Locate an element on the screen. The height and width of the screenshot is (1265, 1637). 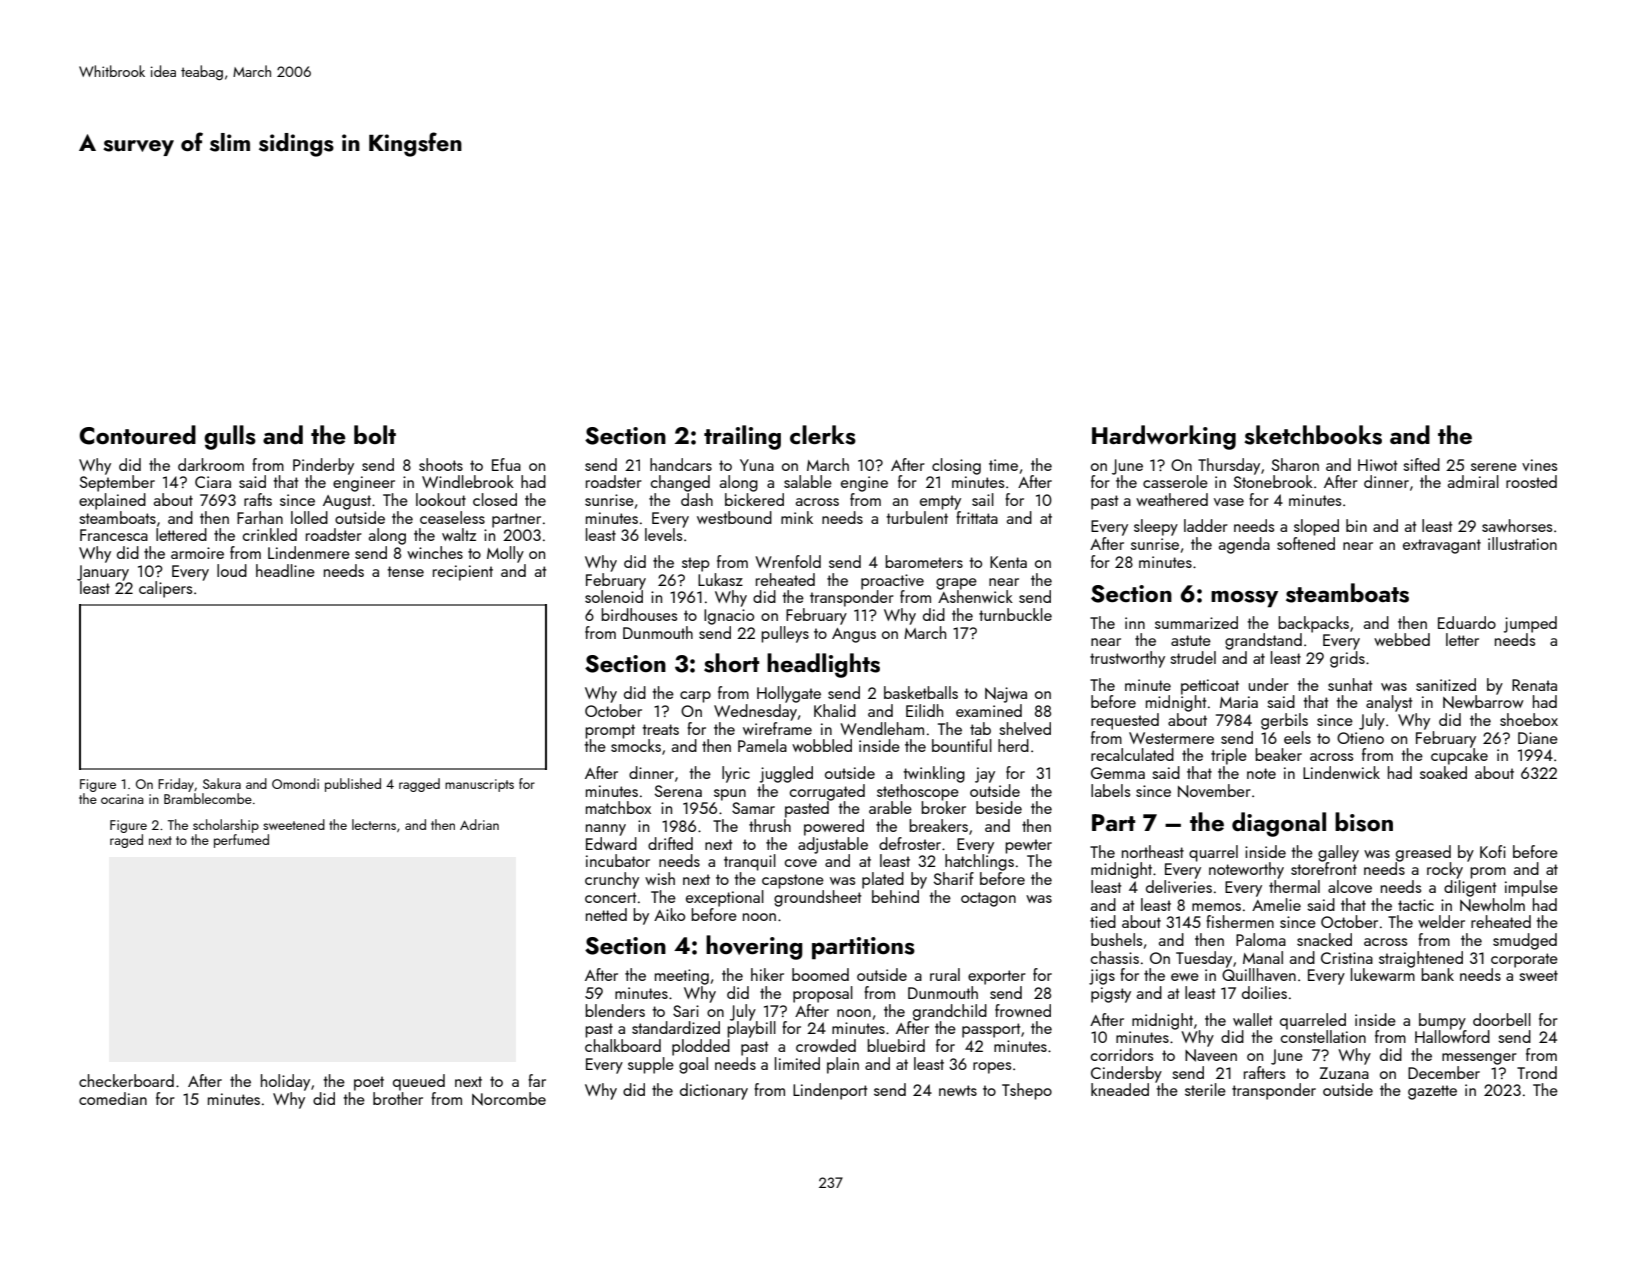
behind is located at coordinates (895, 896).
